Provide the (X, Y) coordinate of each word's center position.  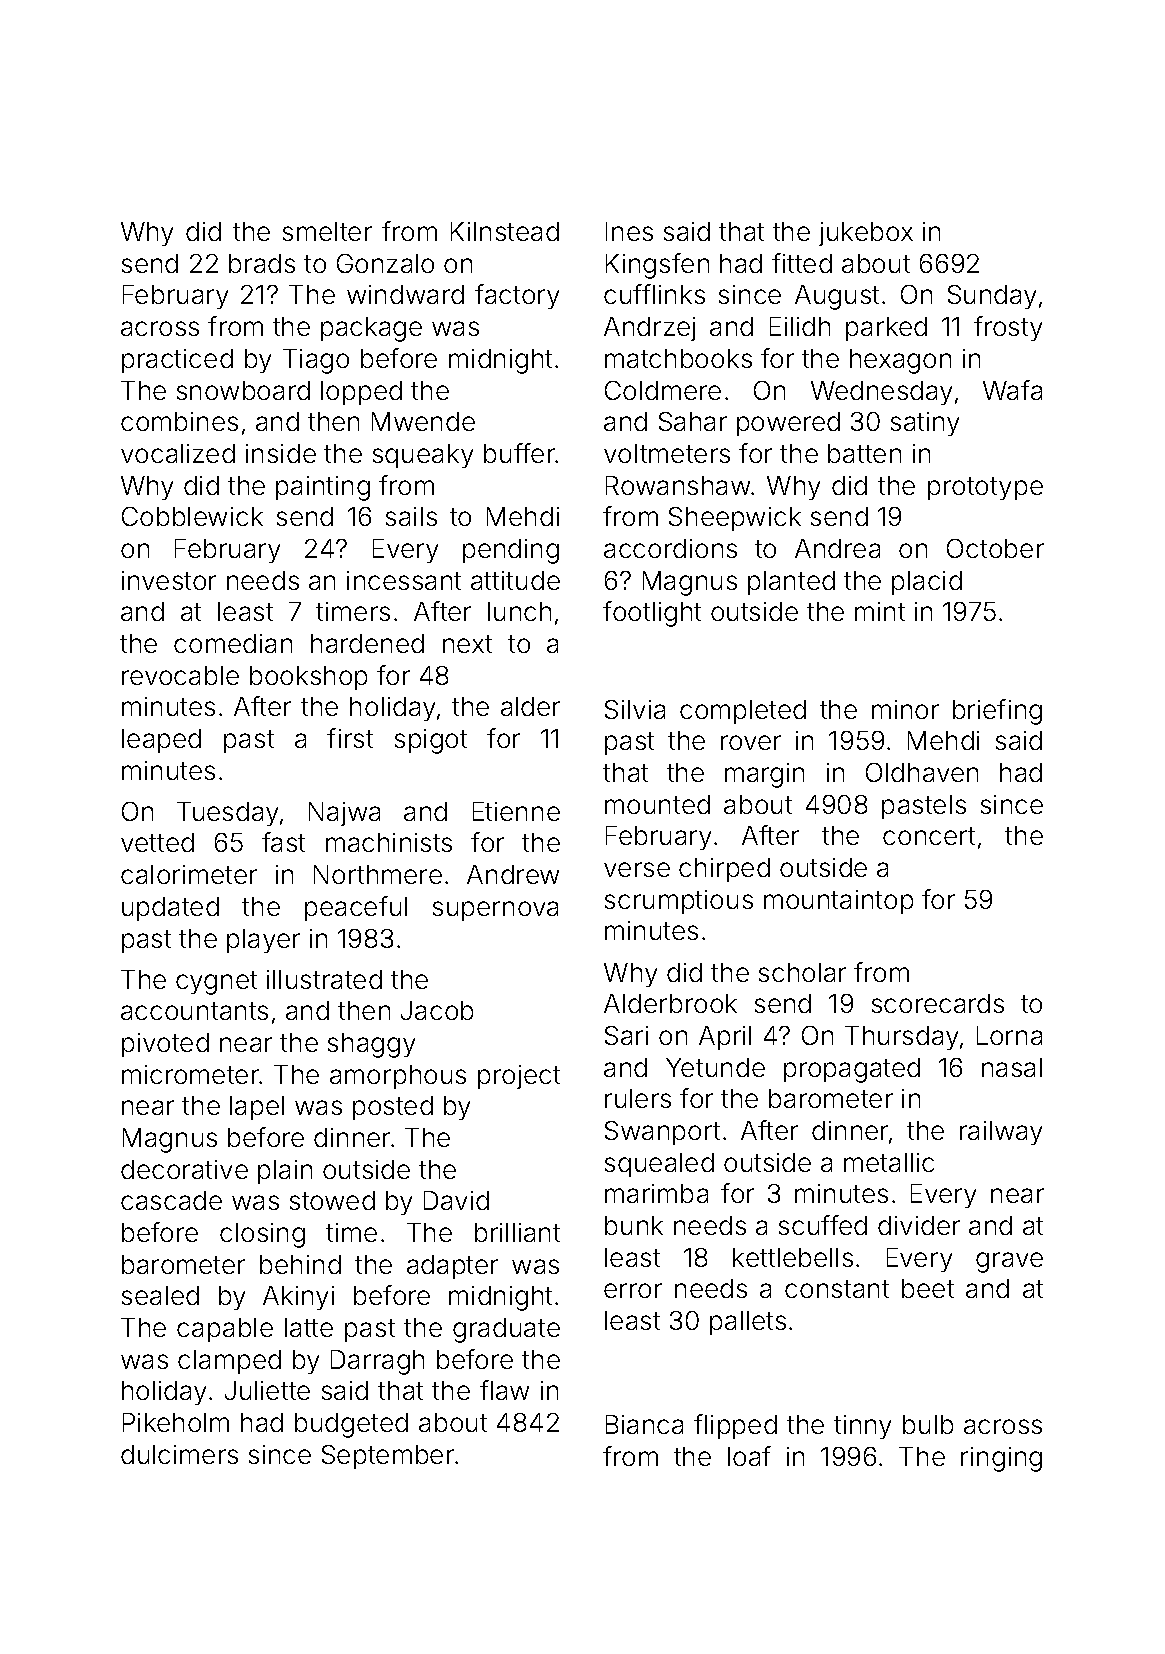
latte (309, 1327)
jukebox (866, 234)
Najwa (344, 814)
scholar (802, 972)
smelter (327, 231)
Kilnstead (505, 231)
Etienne (516, 811)
